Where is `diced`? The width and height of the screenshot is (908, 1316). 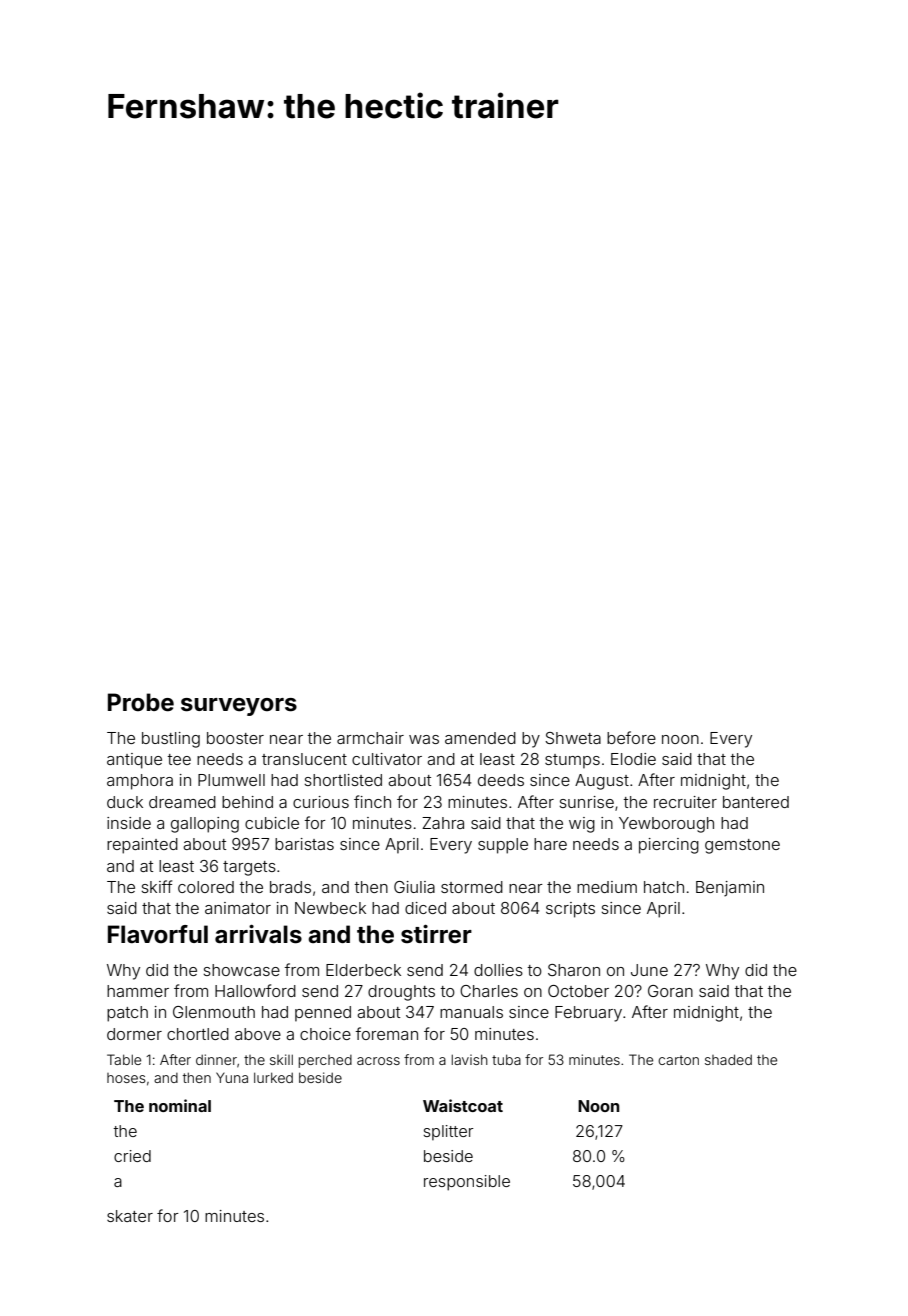 diced is located at coordinates (425, 908).
